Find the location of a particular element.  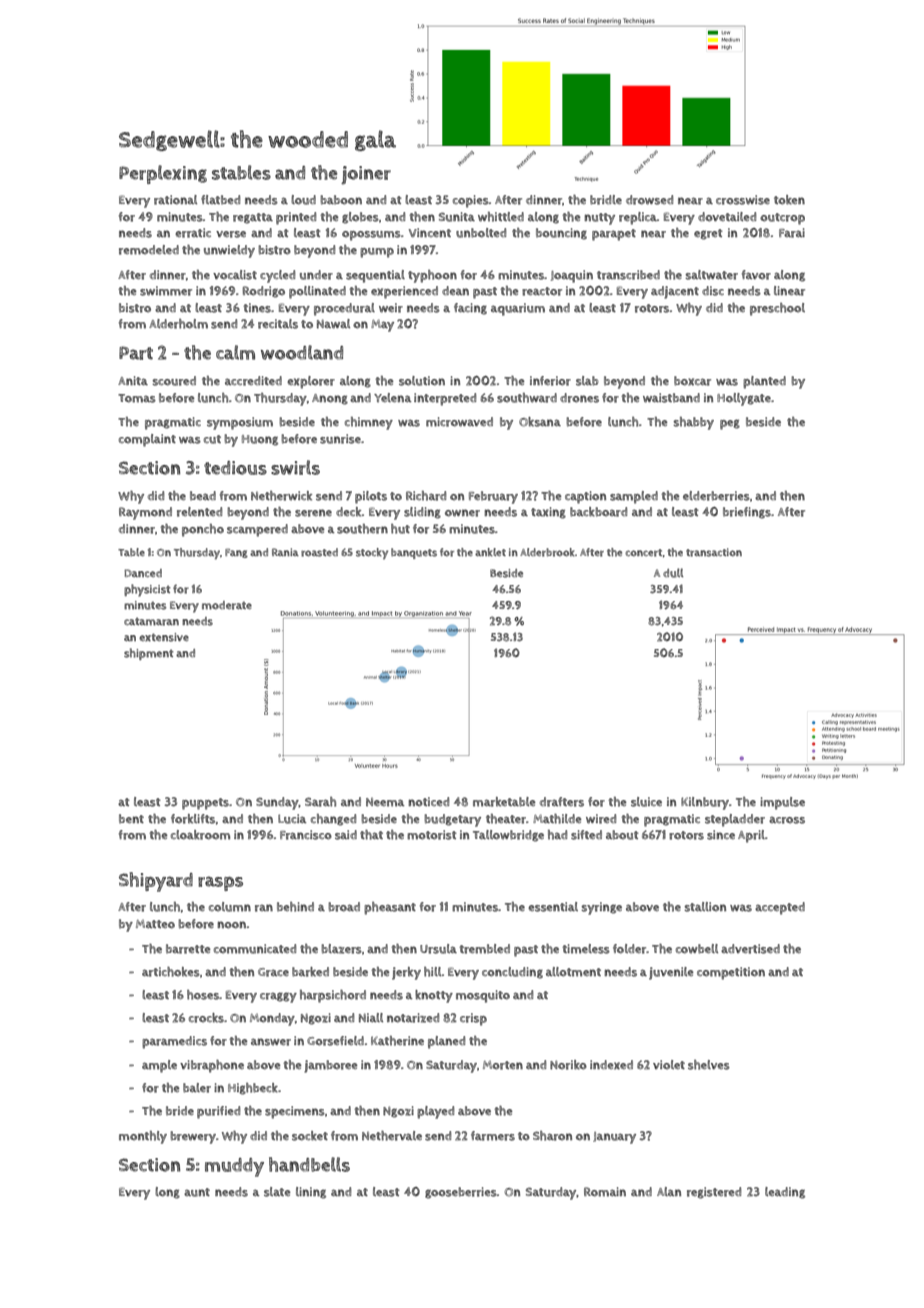

flatbed is located at coordinates (220, 200).
